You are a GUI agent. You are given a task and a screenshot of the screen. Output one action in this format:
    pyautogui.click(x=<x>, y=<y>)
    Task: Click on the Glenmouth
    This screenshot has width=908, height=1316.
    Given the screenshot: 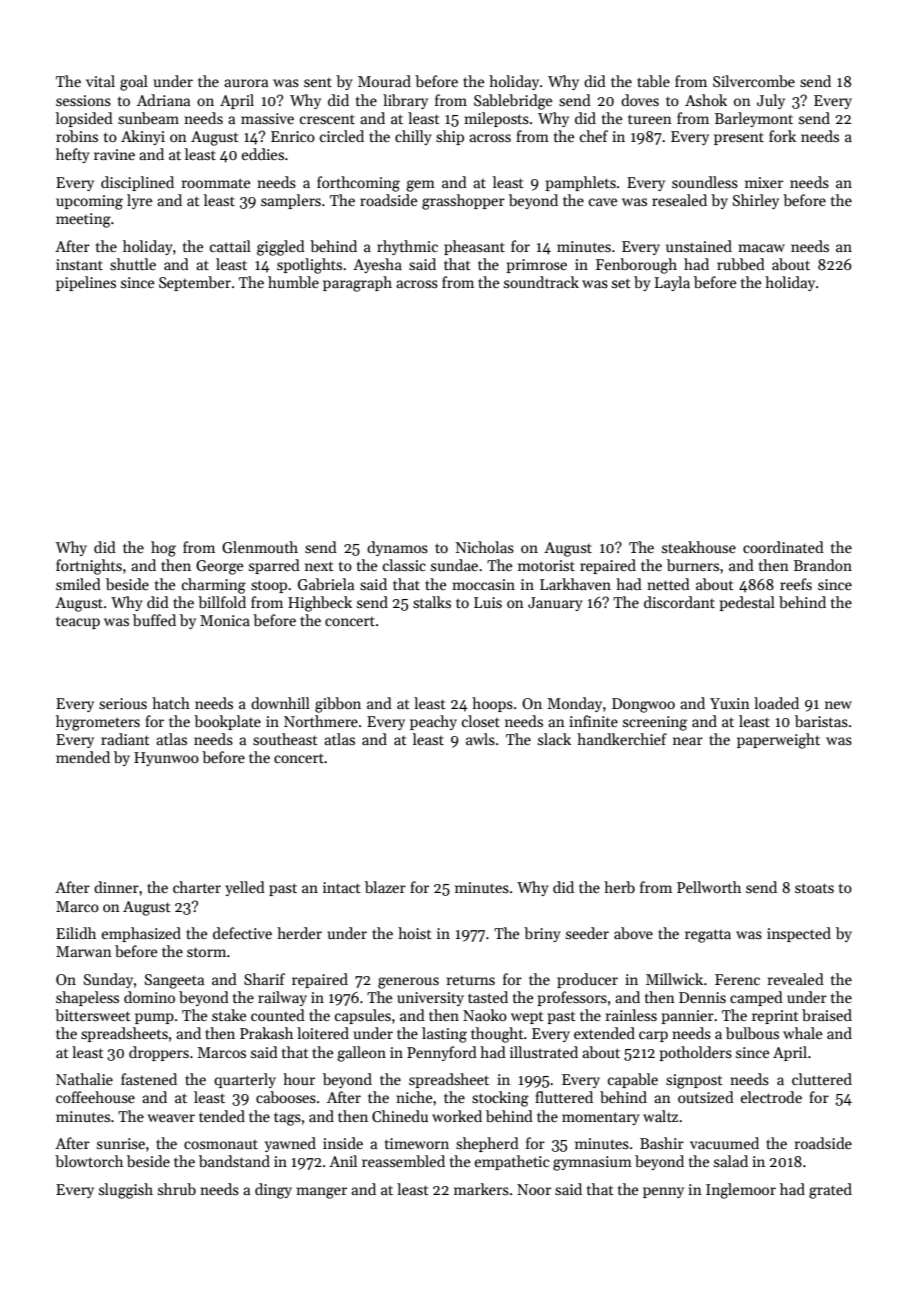 What is the action you would take?
    pyautogui.click(x=260, y=547)
